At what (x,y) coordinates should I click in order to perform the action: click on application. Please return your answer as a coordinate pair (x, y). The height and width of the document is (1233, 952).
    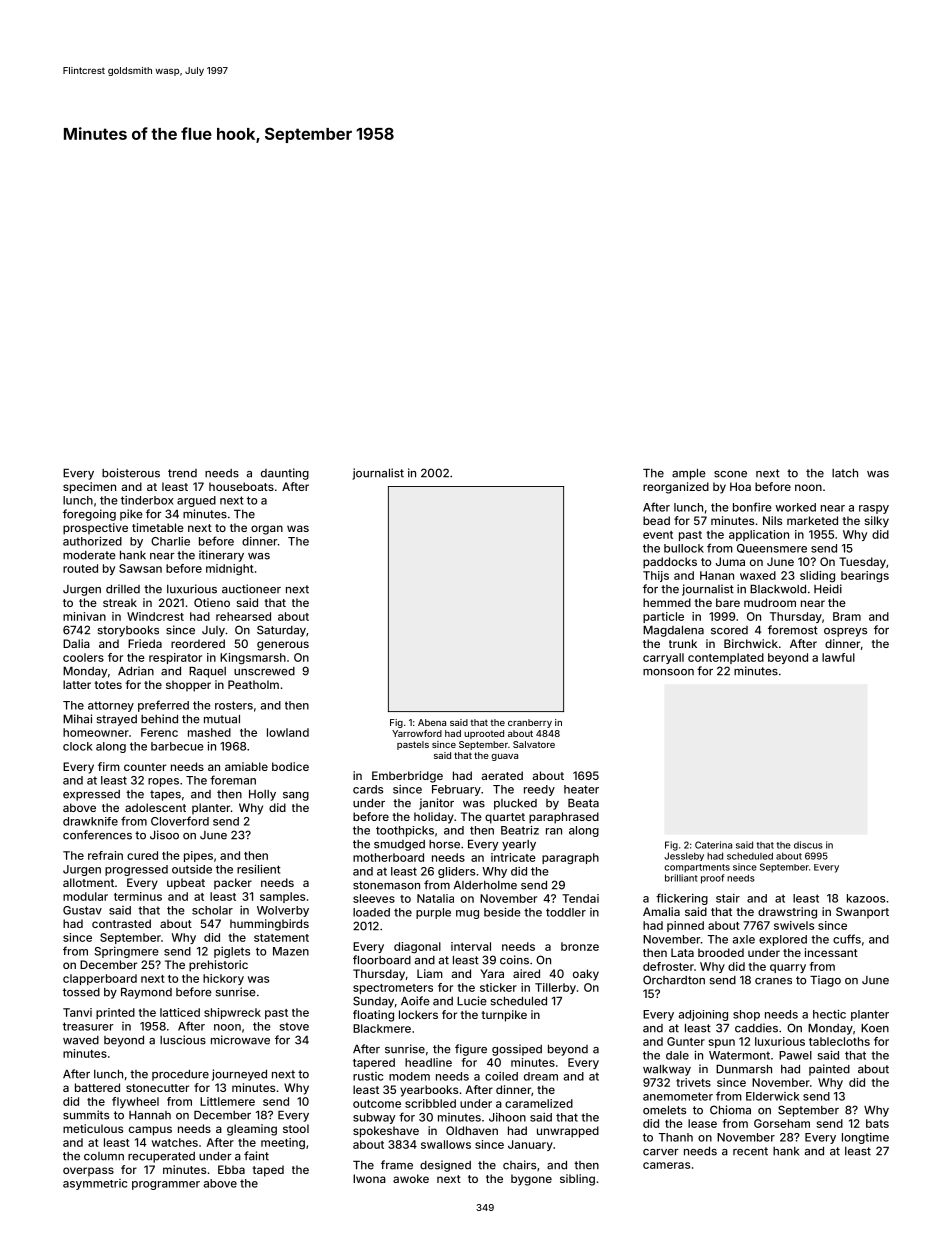
    Looking at the image, I should click on (759, 535).
